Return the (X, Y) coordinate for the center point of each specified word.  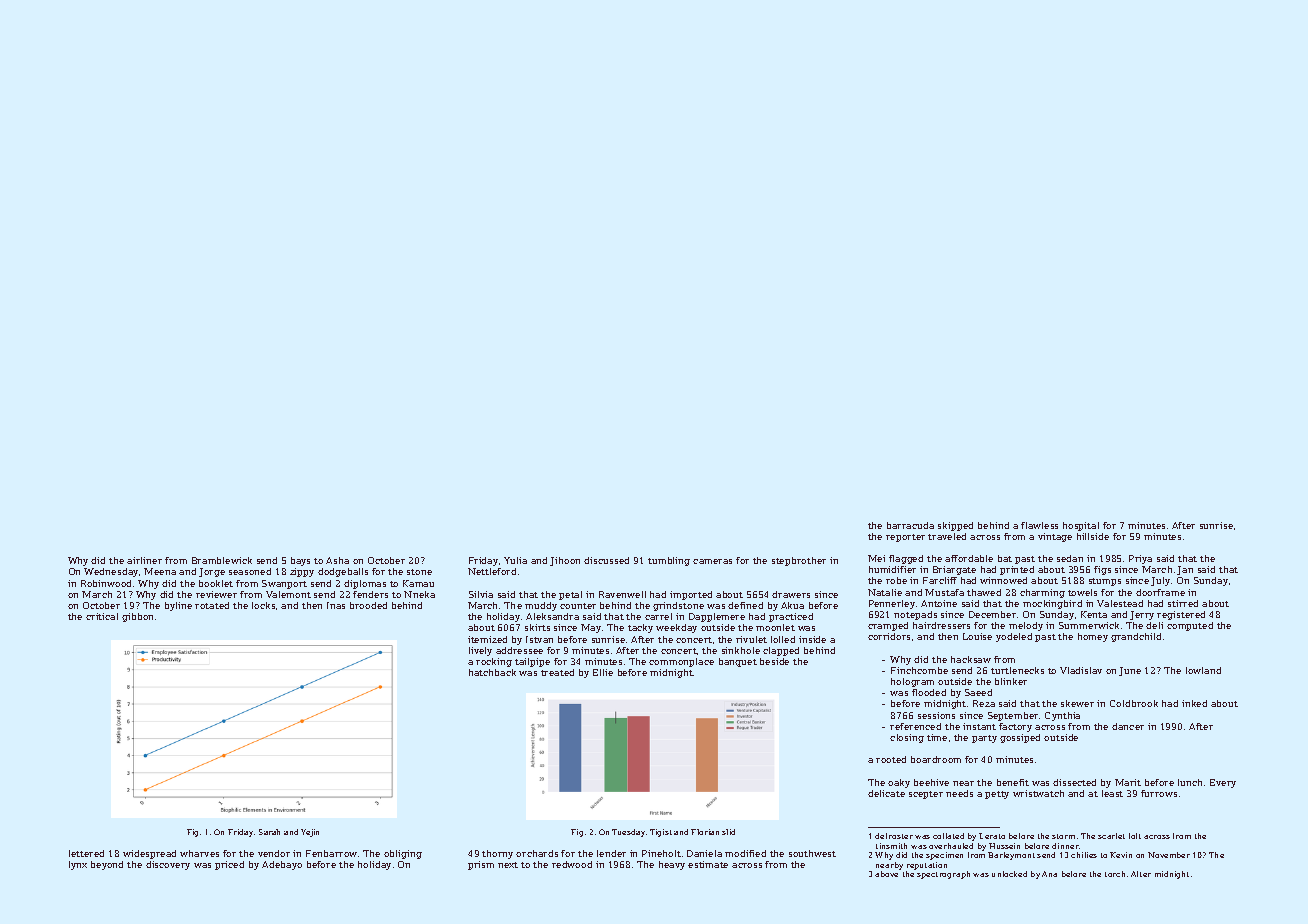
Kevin (1121, 855)
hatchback (492, 672)
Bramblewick (222, 560)
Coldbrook (1134, 703)
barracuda (910, 525)
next (508, 865)
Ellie (603, 672)
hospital (1081, 526)
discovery (168, 865)
